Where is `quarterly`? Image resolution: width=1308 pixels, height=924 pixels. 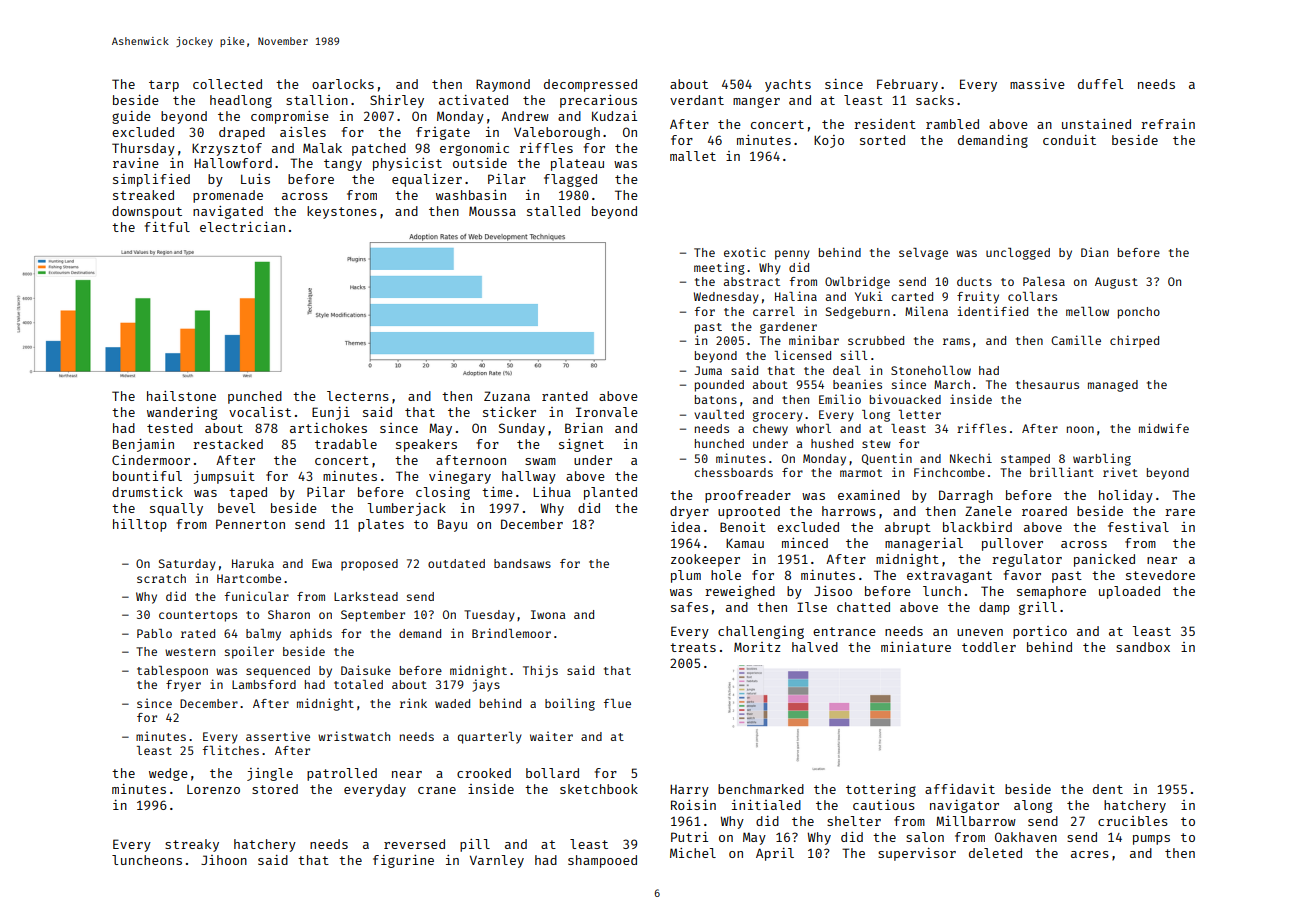 quarterly is located at coordinates (490, 738).
